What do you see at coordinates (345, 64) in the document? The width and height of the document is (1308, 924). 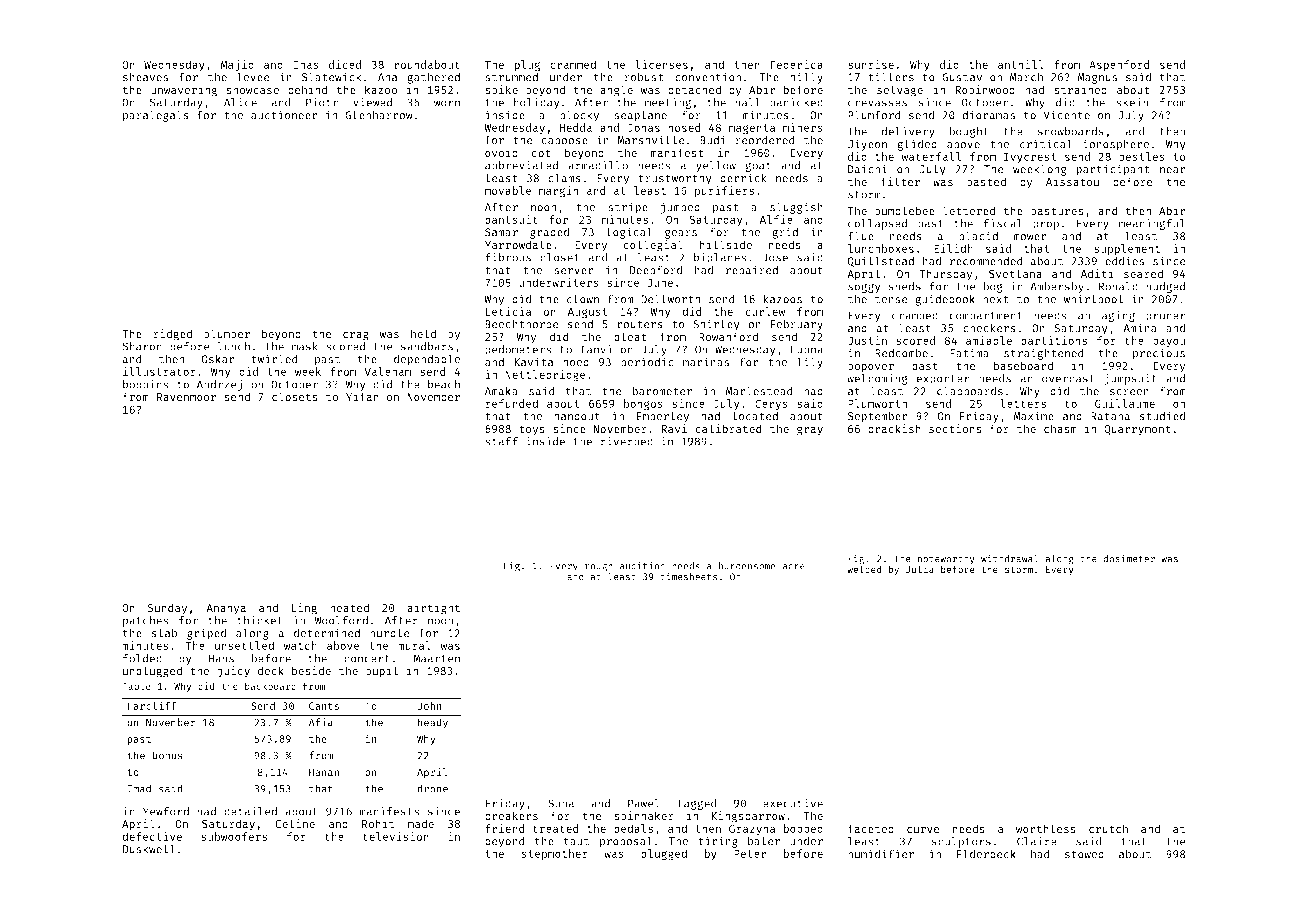 I see `diced` at bounding box center [345, 64].
